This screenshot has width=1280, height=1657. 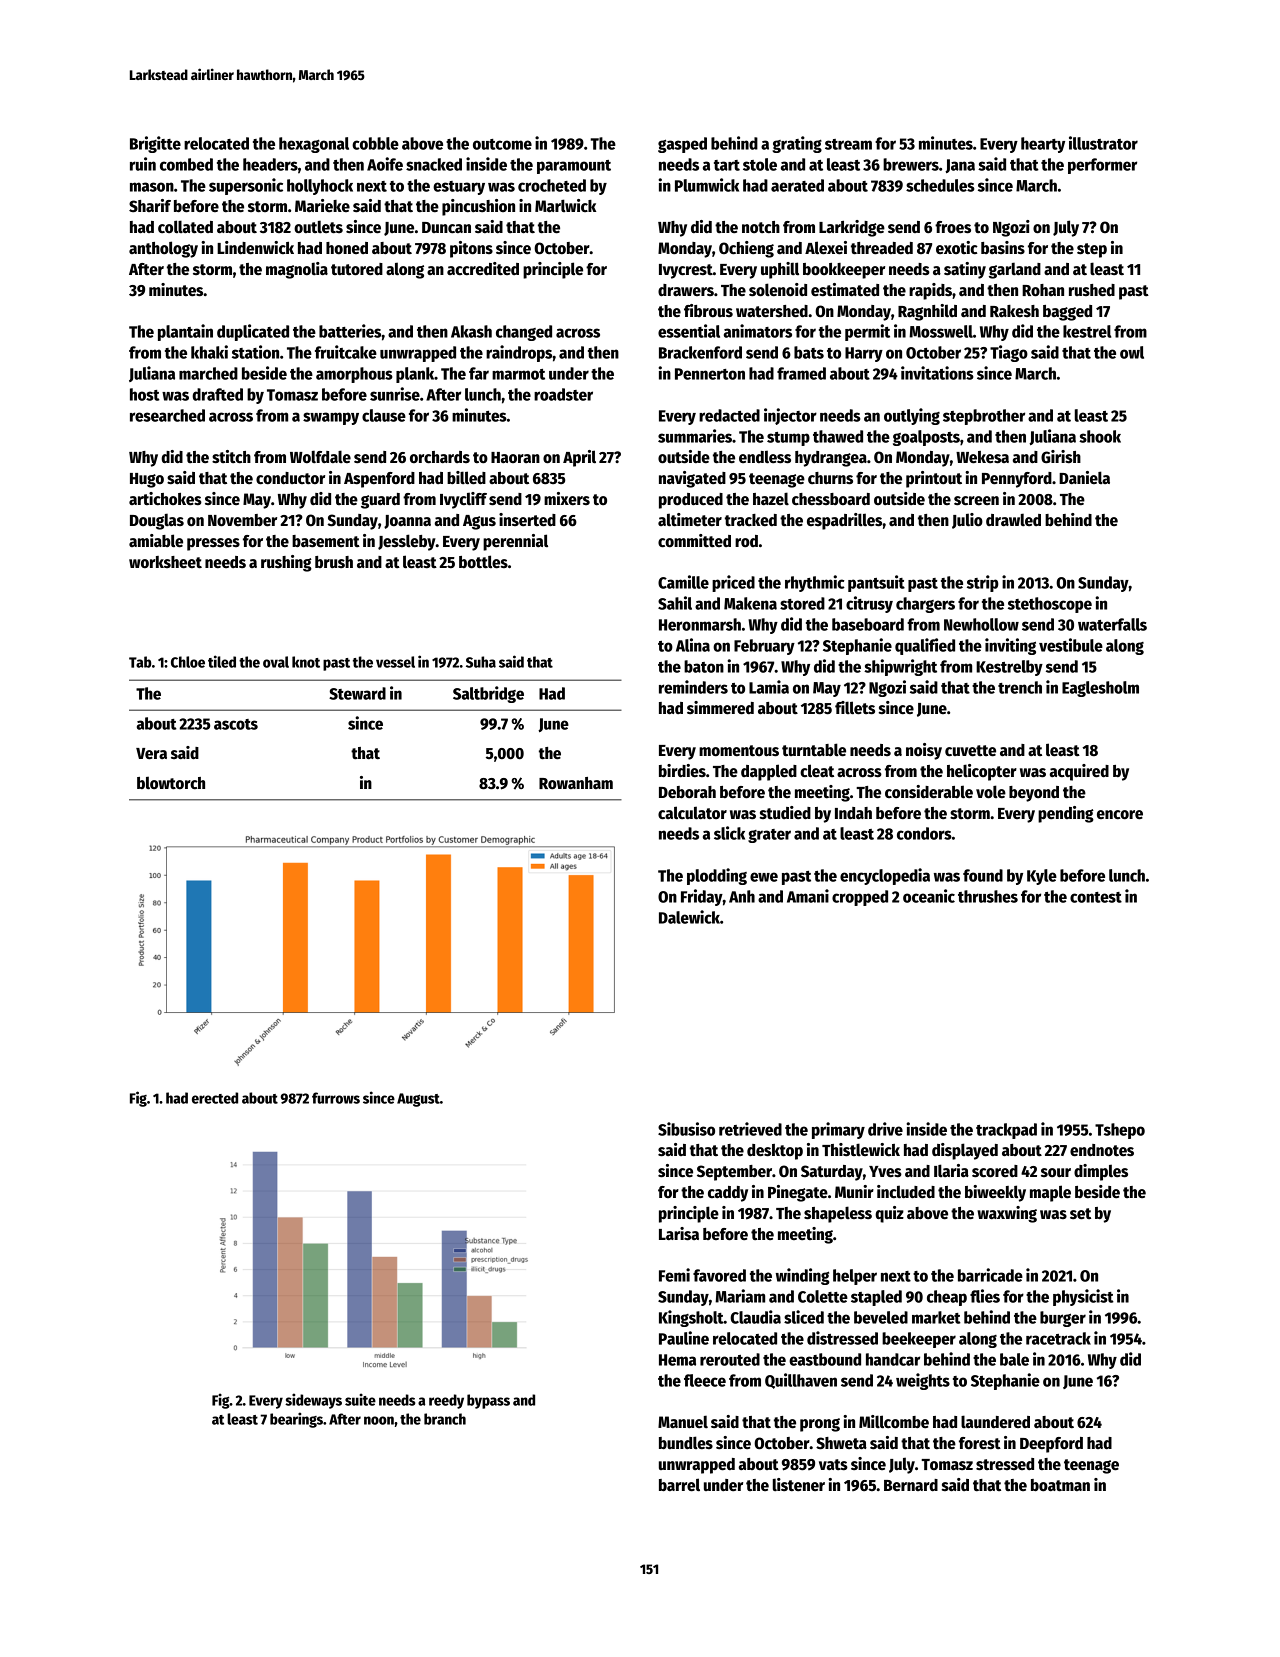 What do you see at coordinates (1096, 897) in the screenshot?
I see `contest` at bounding box center [1096, 897].
